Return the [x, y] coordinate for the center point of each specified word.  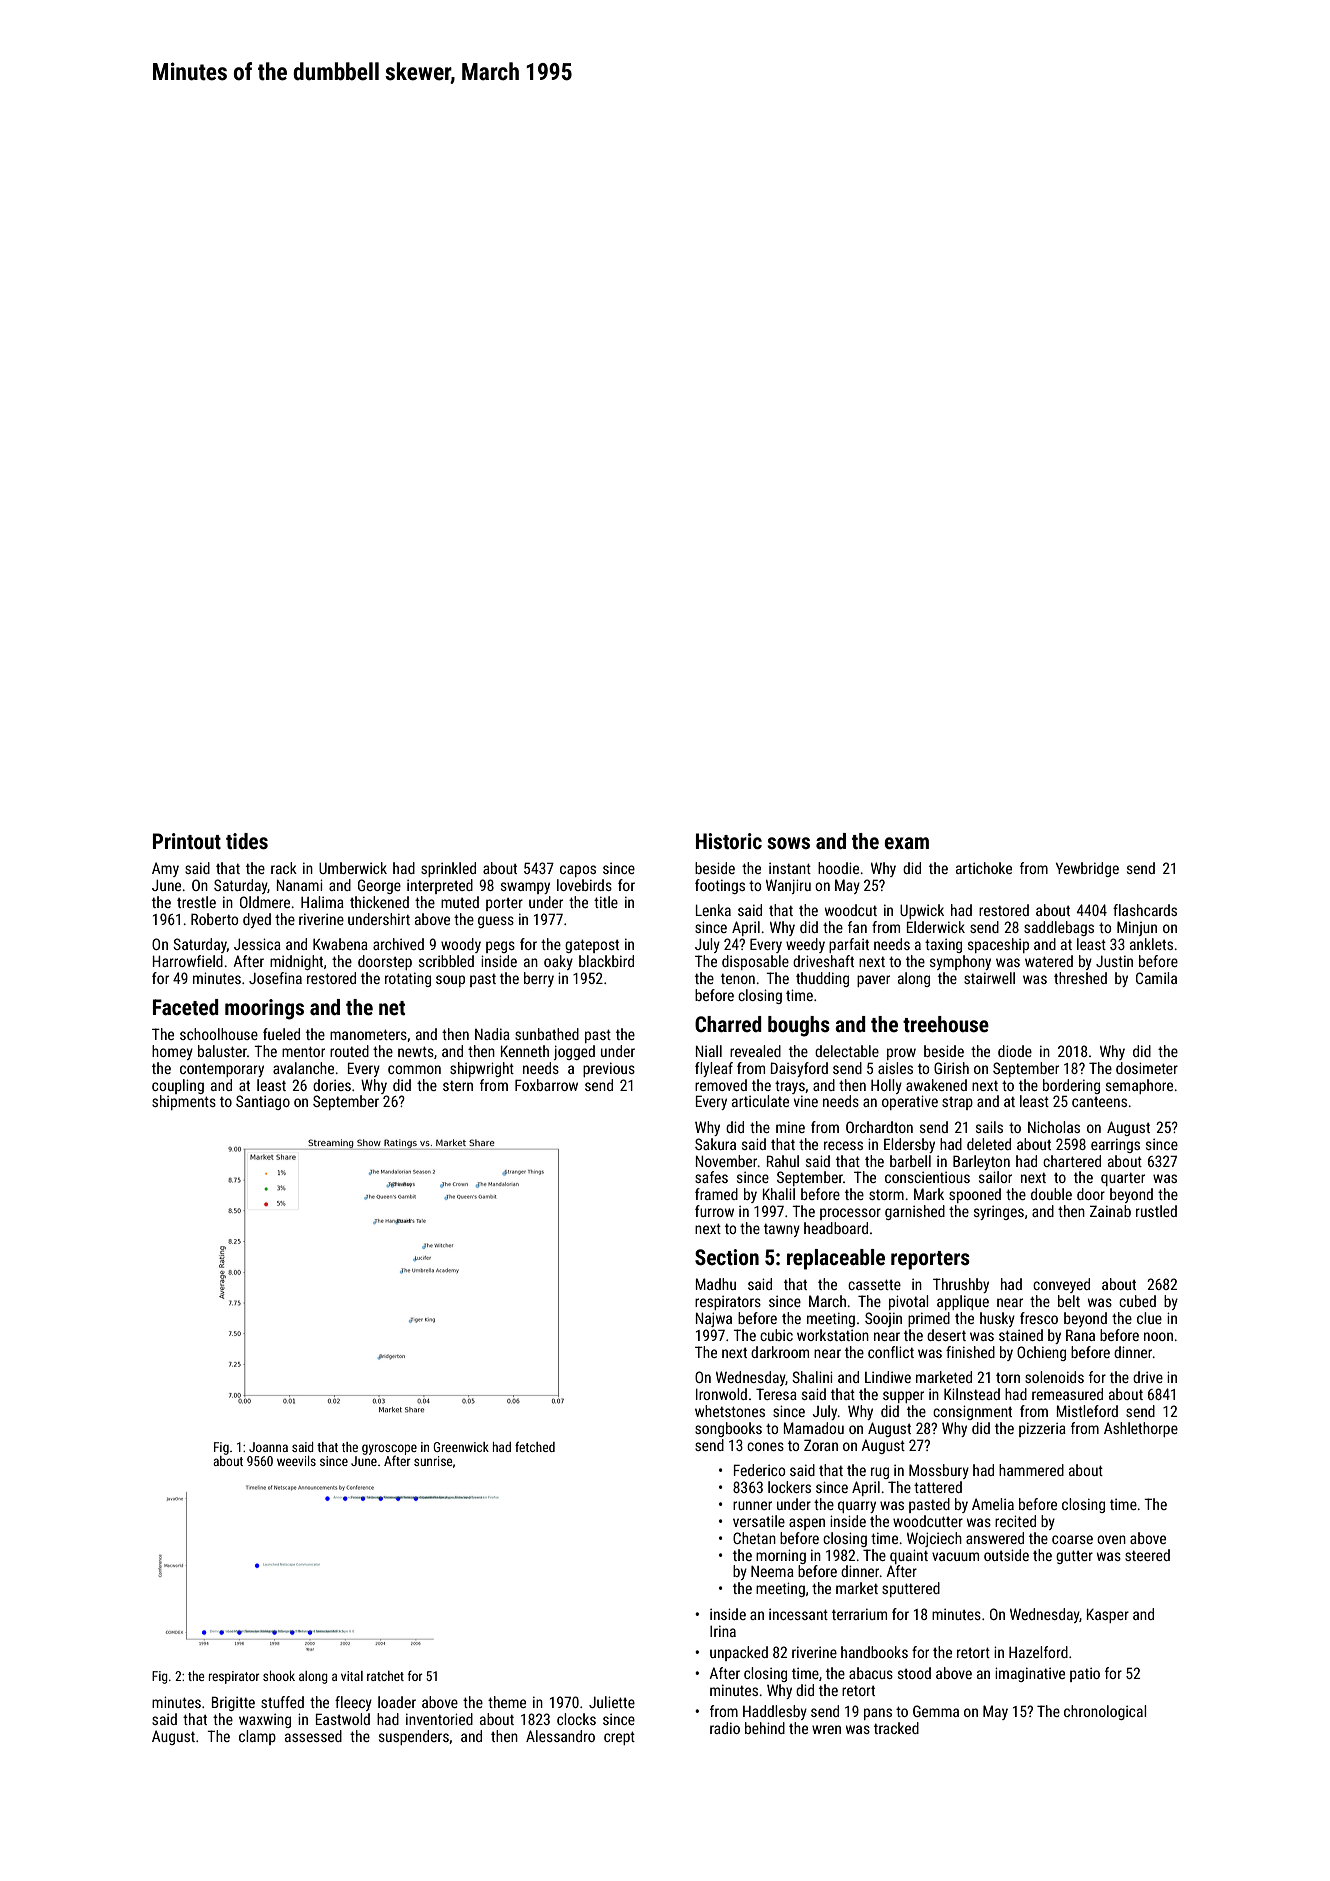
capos [578, 871]
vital [352, 1676]
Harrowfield [188, 961]
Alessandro [560, 1736]
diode [1015, 1051]
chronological [1105, 1712]
